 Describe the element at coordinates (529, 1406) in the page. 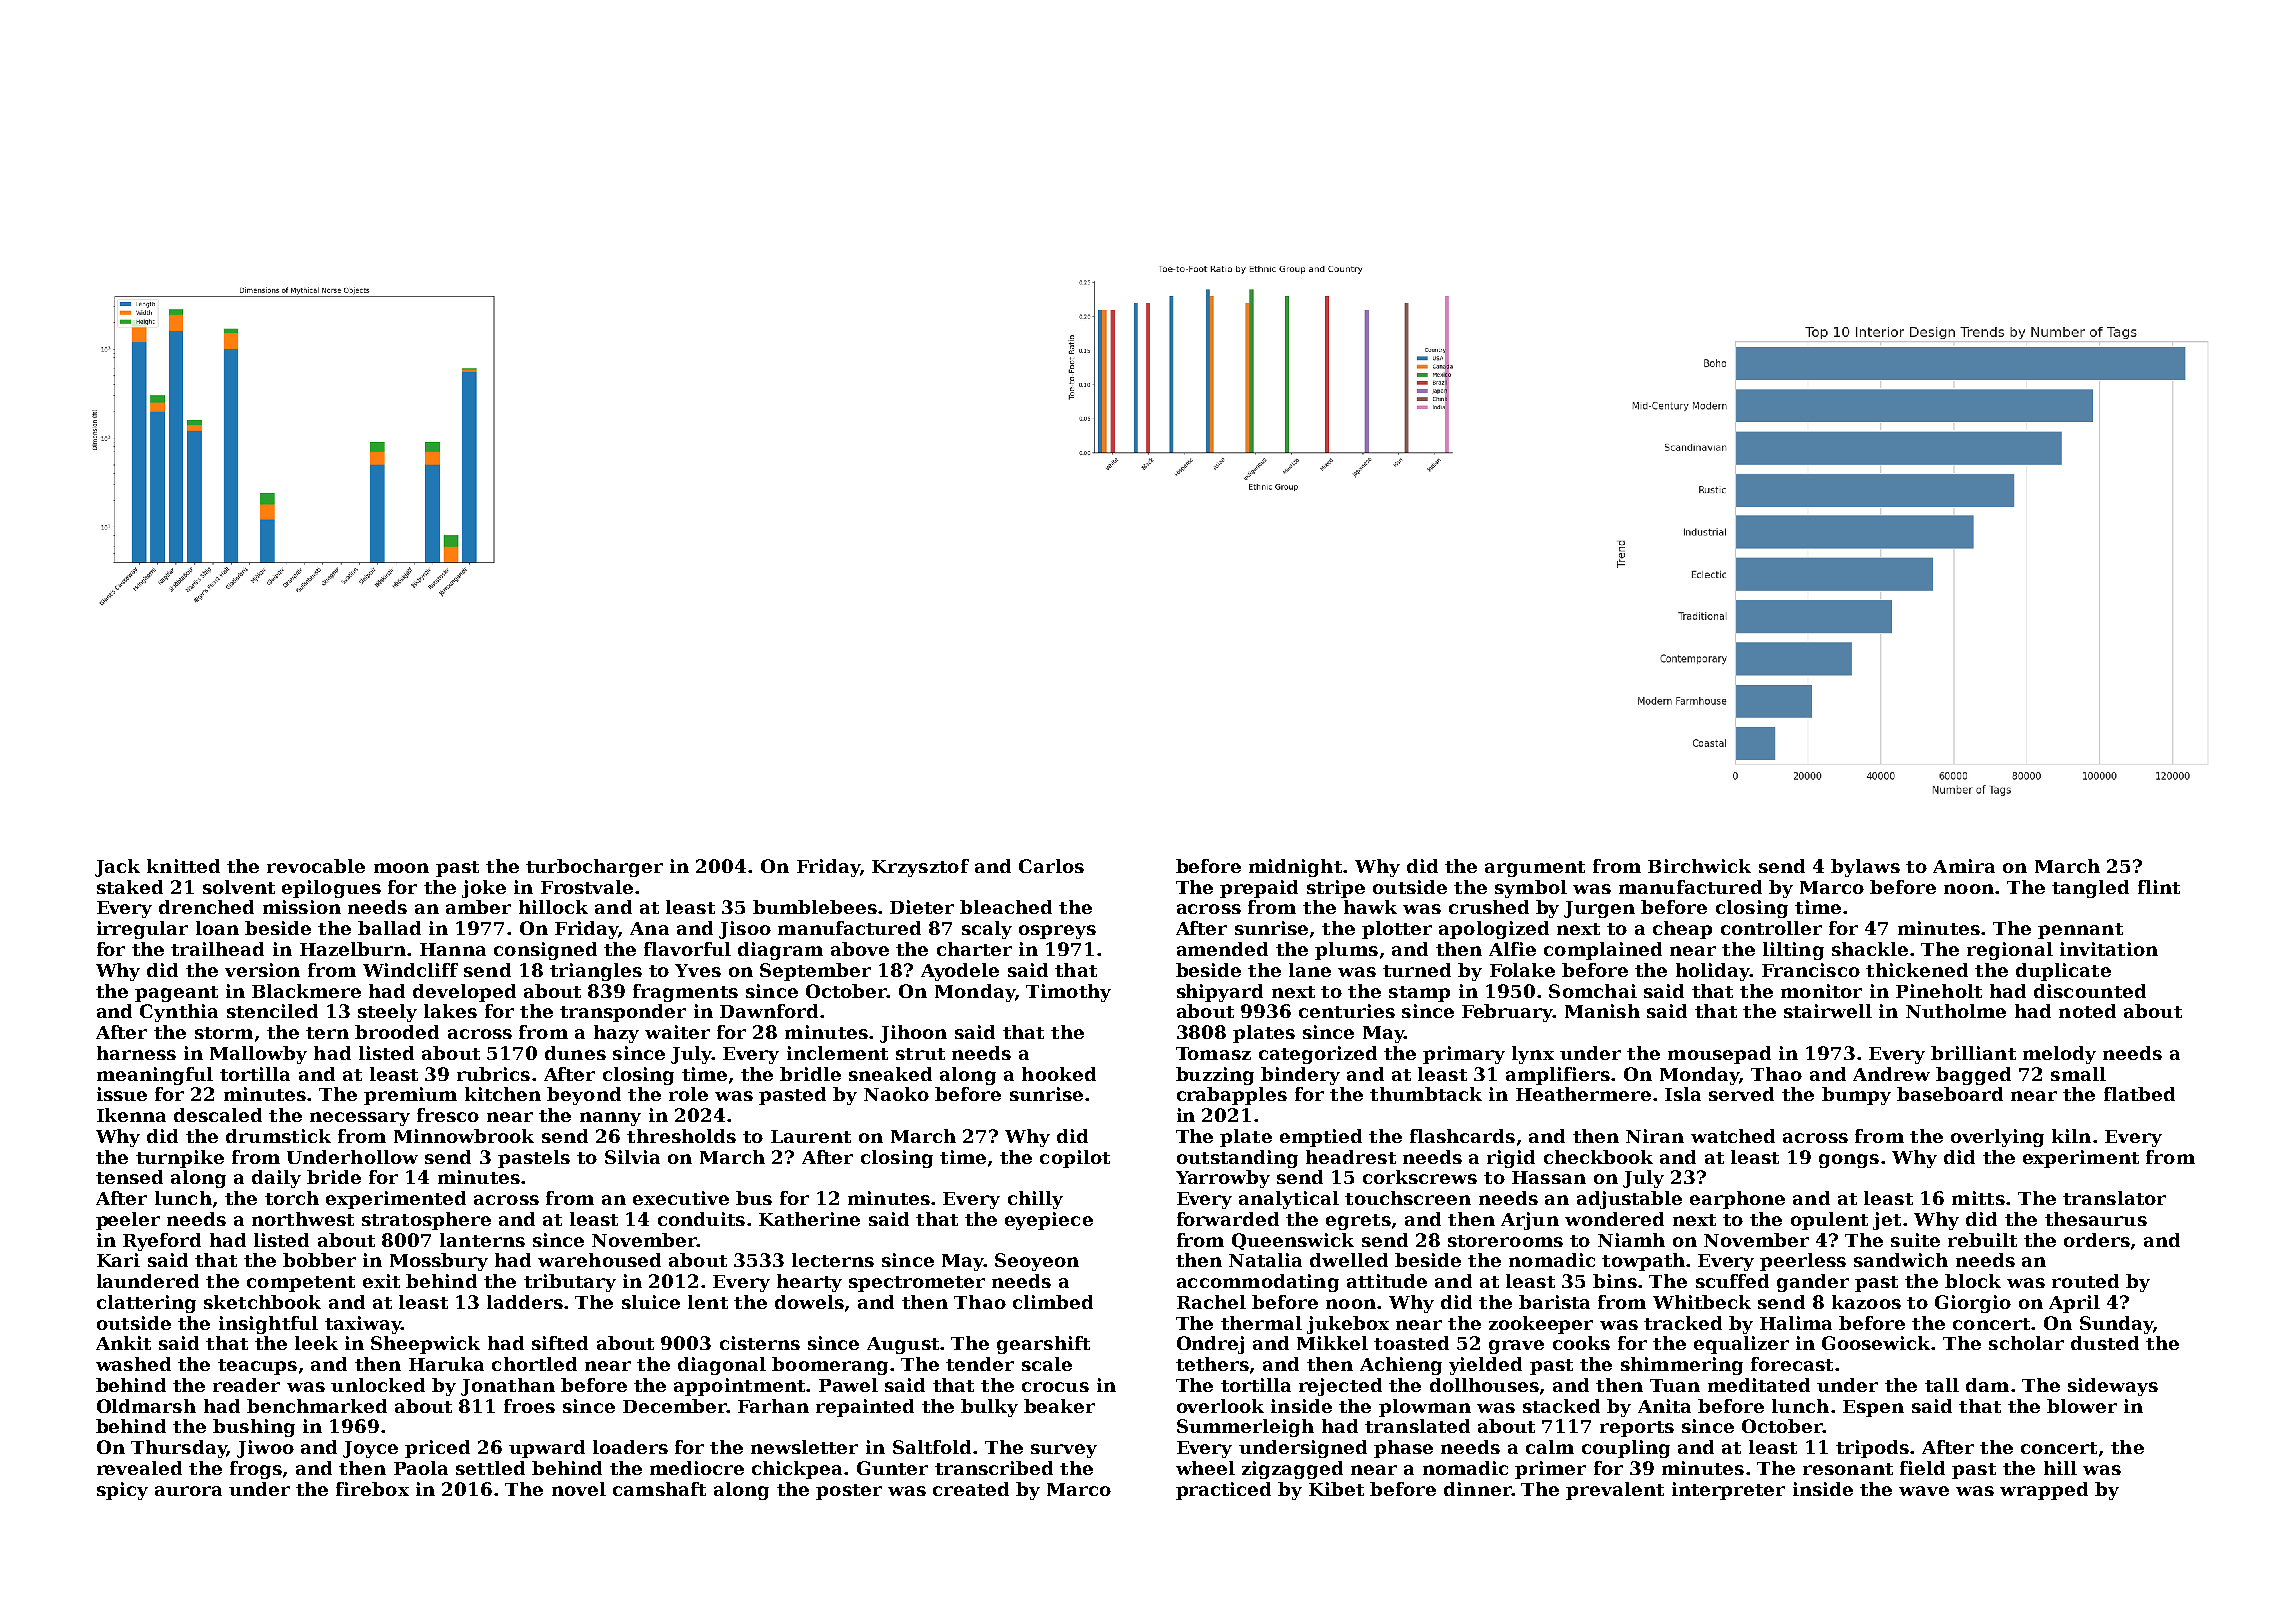

I see `froes` at that location.
